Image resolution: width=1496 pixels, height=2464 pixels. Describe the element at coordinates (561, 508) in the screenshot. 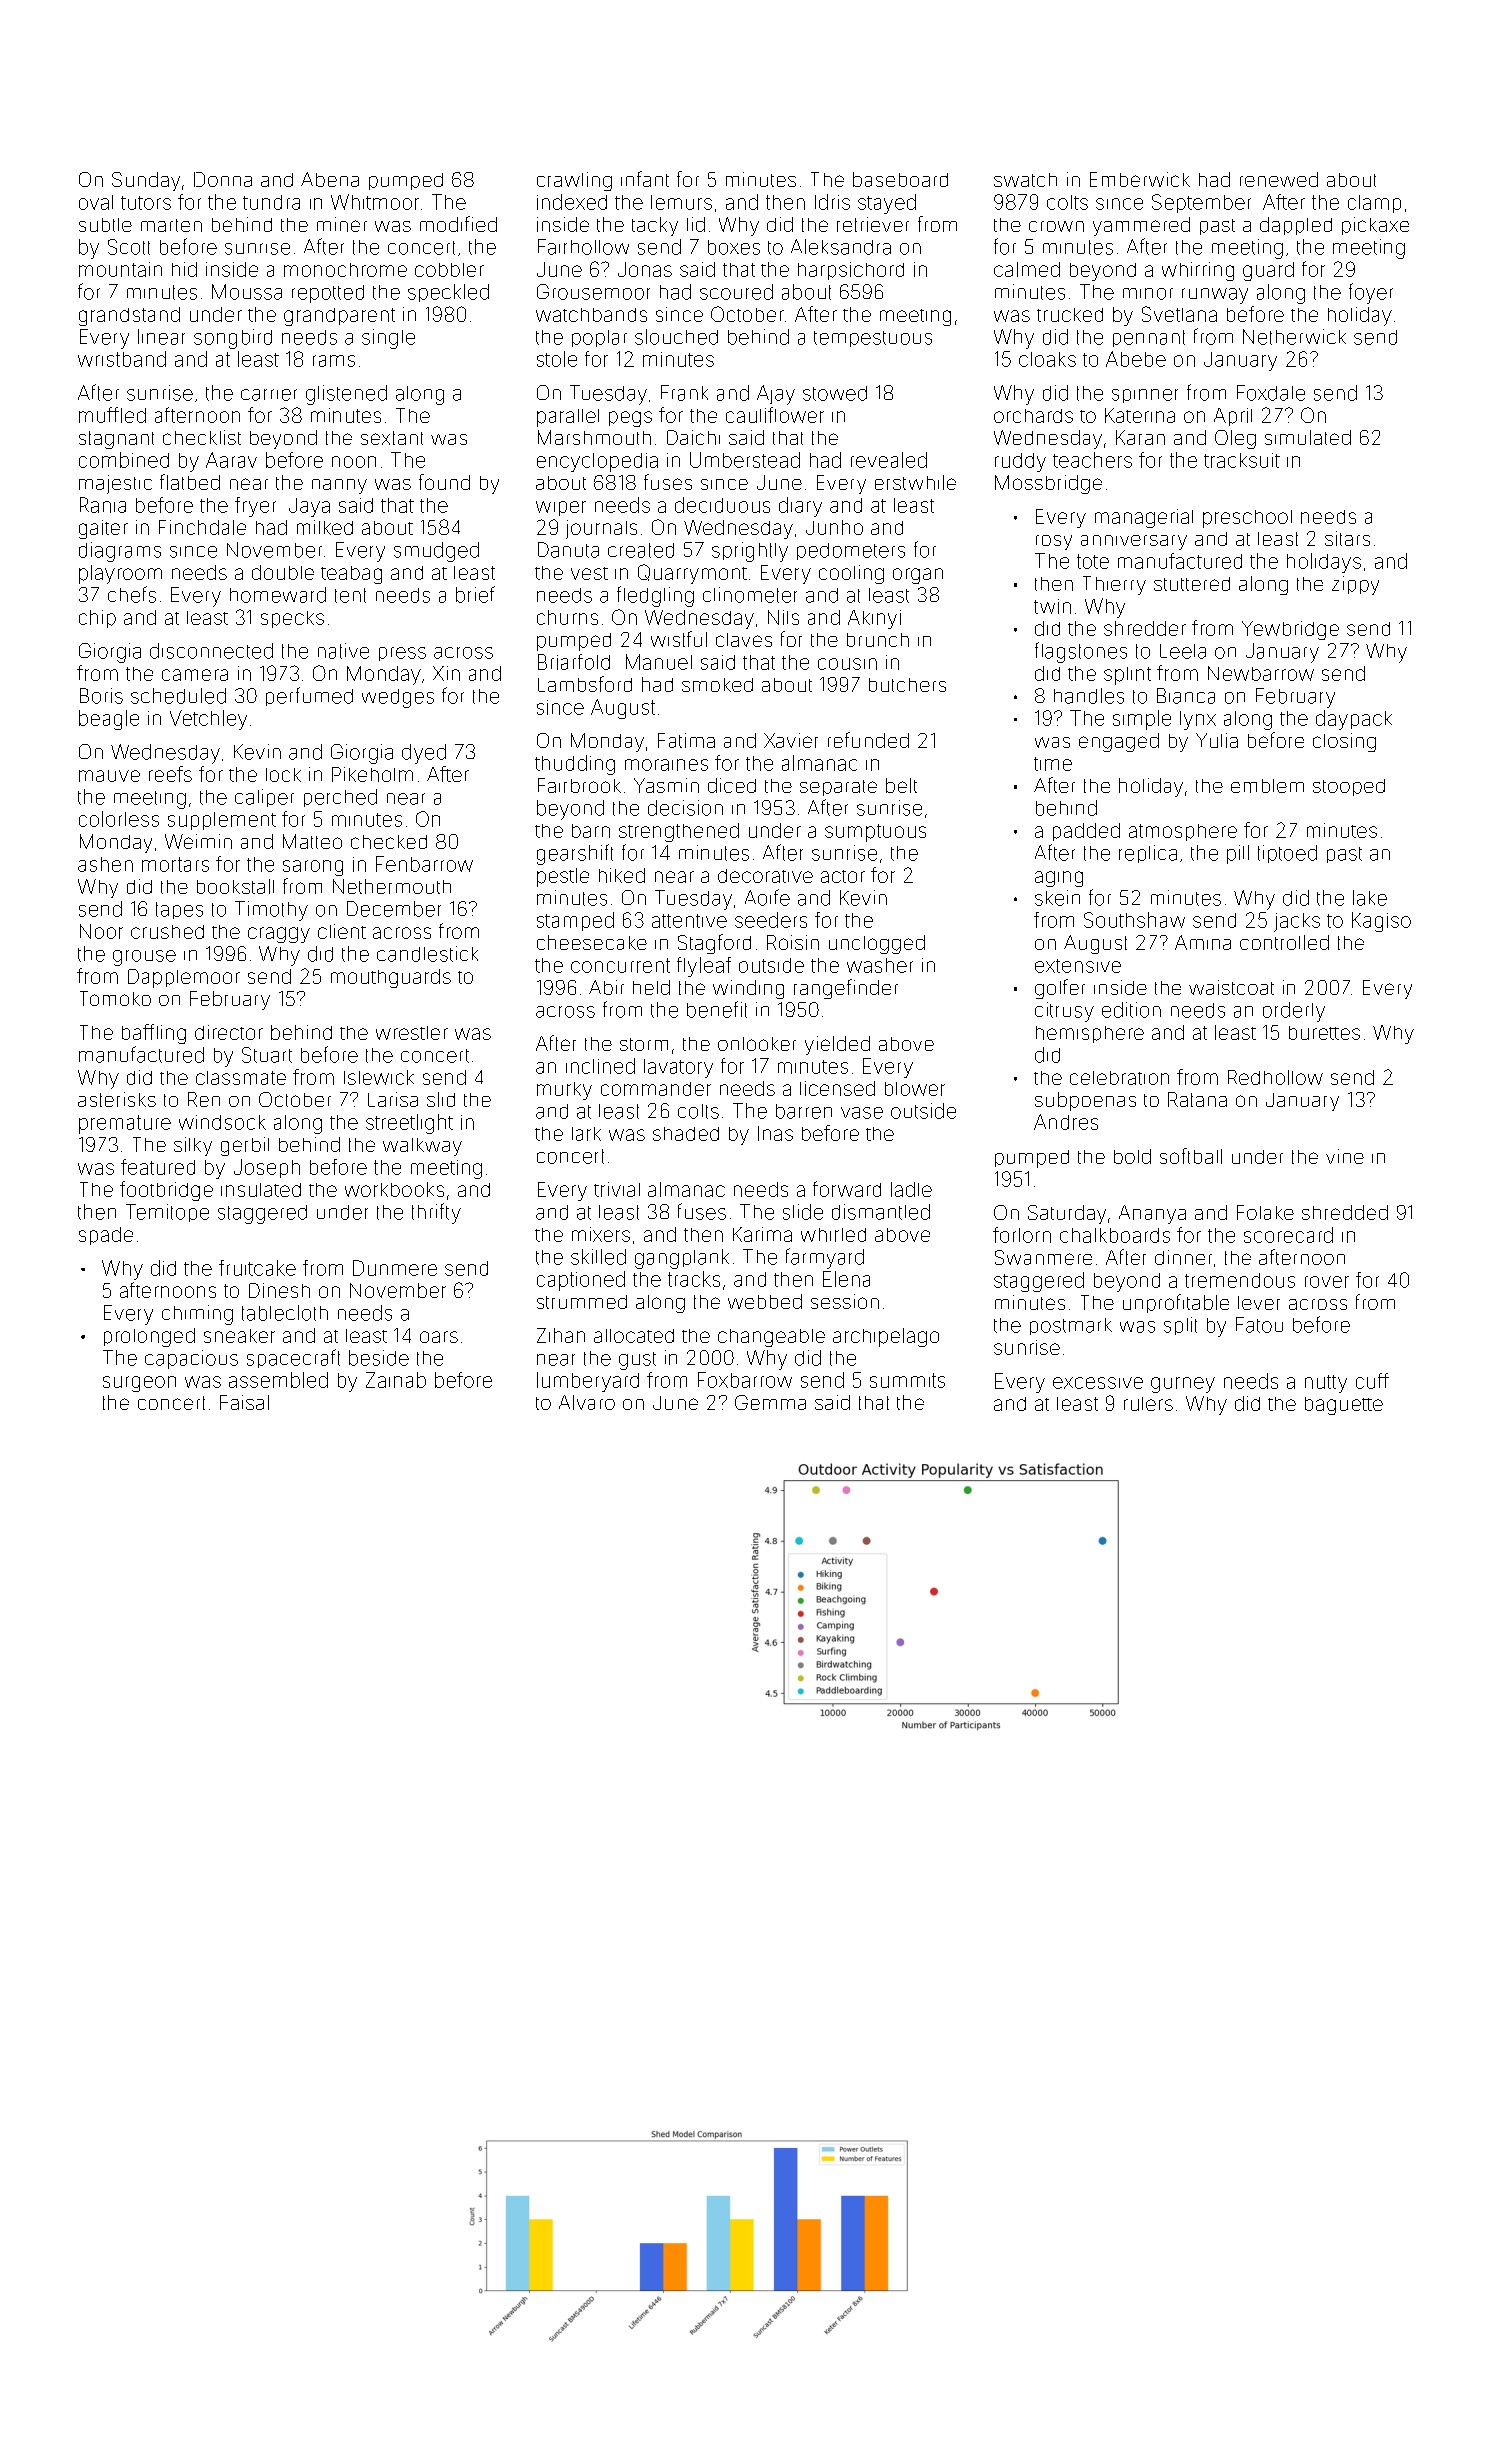

I see `wiper` at that location.
